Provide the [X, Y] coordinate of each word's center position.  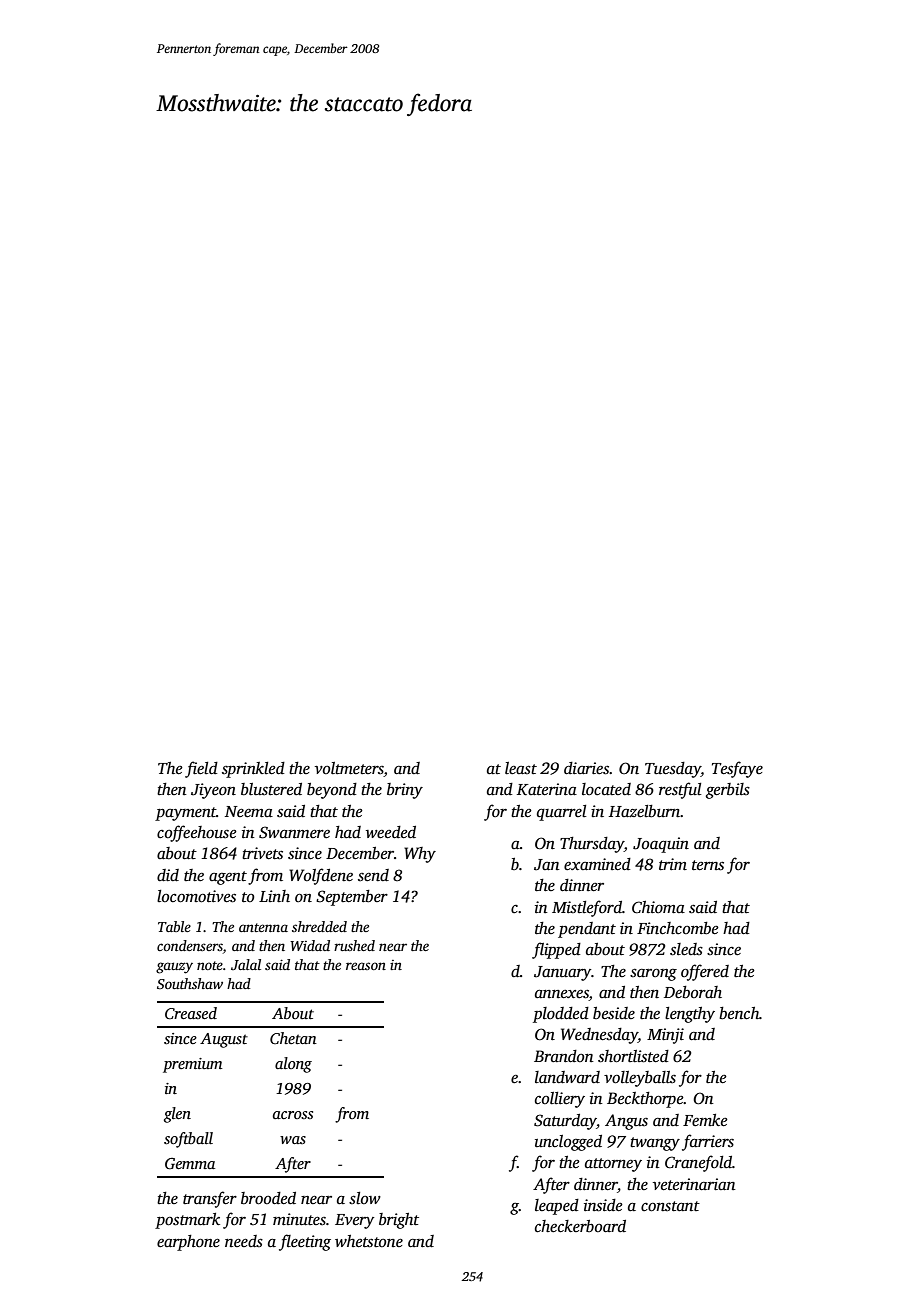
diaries [586, 768]
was [293, 1140]
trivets [262, 853]
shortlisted [633, 1056]
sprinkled [253, 770]
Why [420, 855]
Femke [705, 1120]
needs [244, 1241]
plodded [561, 1015]
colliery [560, 1100]
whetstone [369, 1241]
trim [673, 864]
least [521, 768]
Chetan [293, 1038]
